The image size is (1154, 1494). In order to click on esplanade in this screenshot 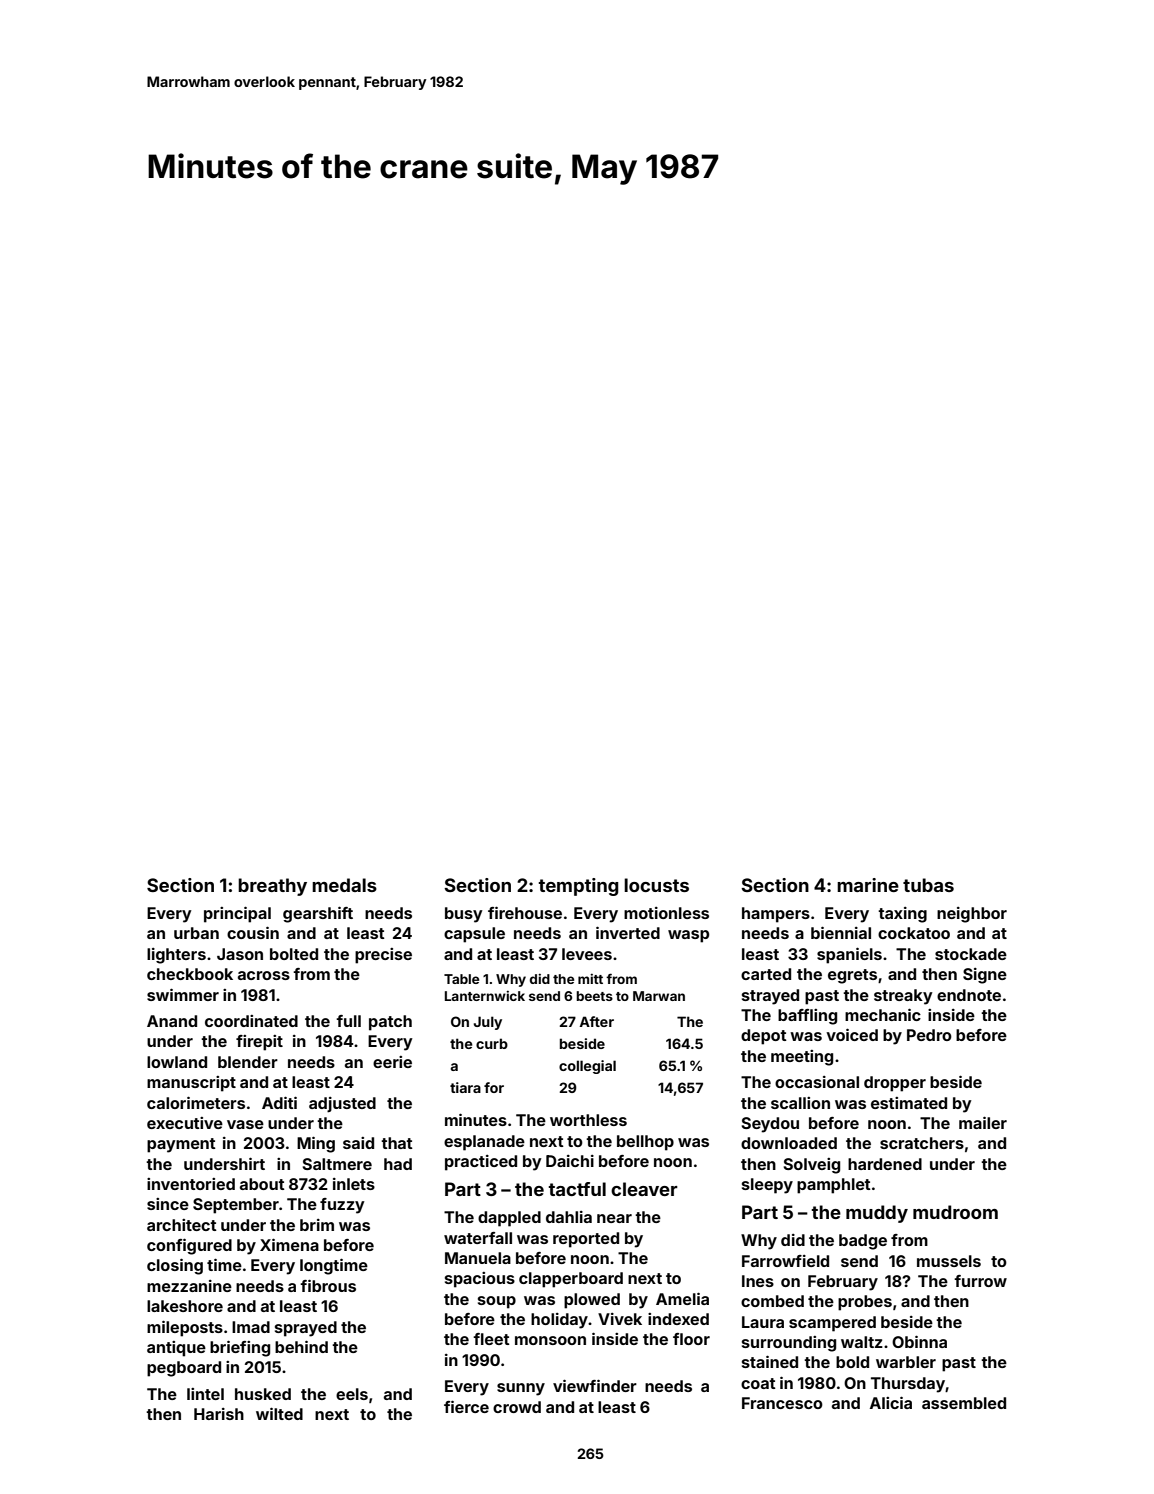, I will do `click(484, 1143)`.
